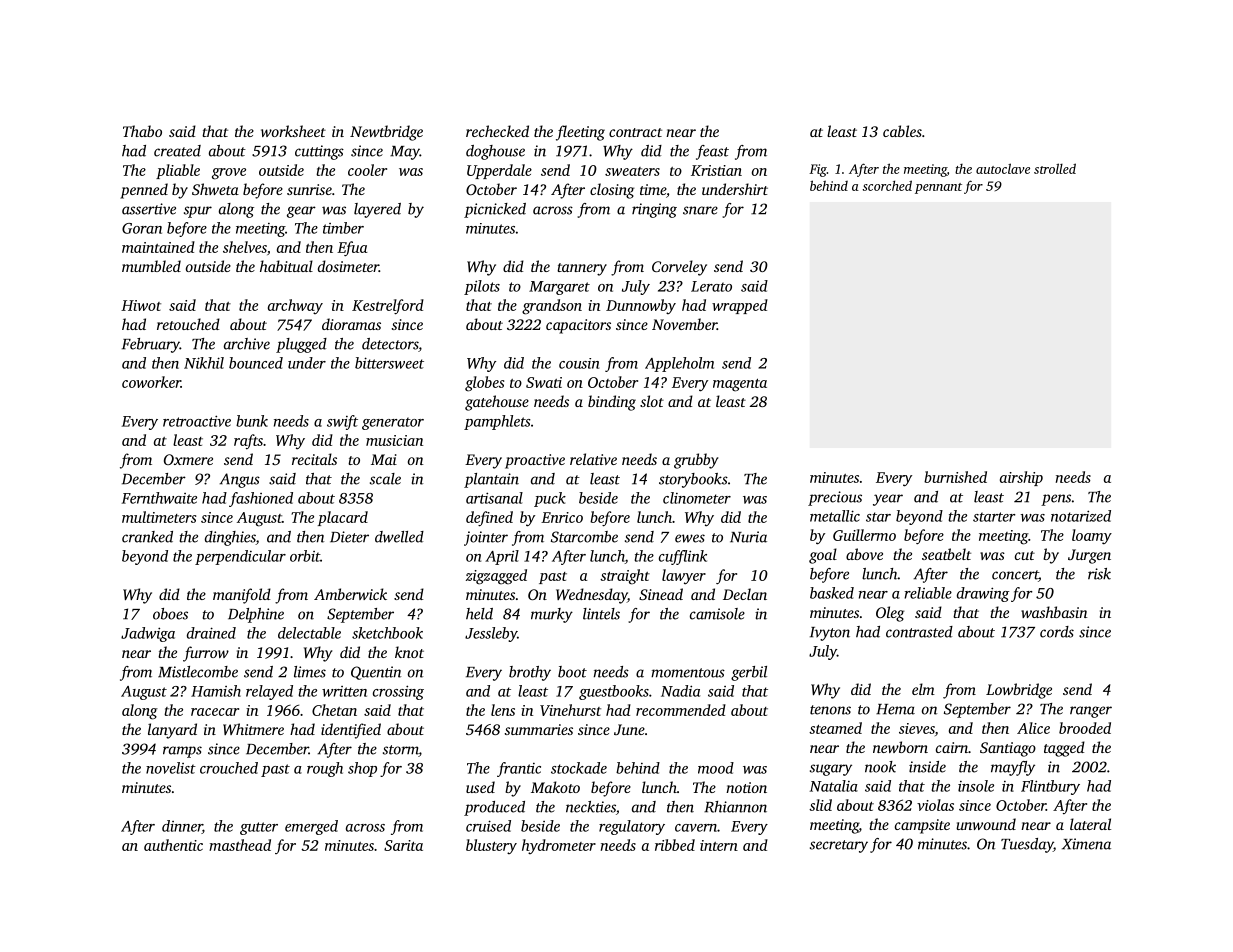 This screenshot has height=952, width=1233. Describe the element at coordinates (240, 845) in the screenshot. I see `masthead` at that location.
